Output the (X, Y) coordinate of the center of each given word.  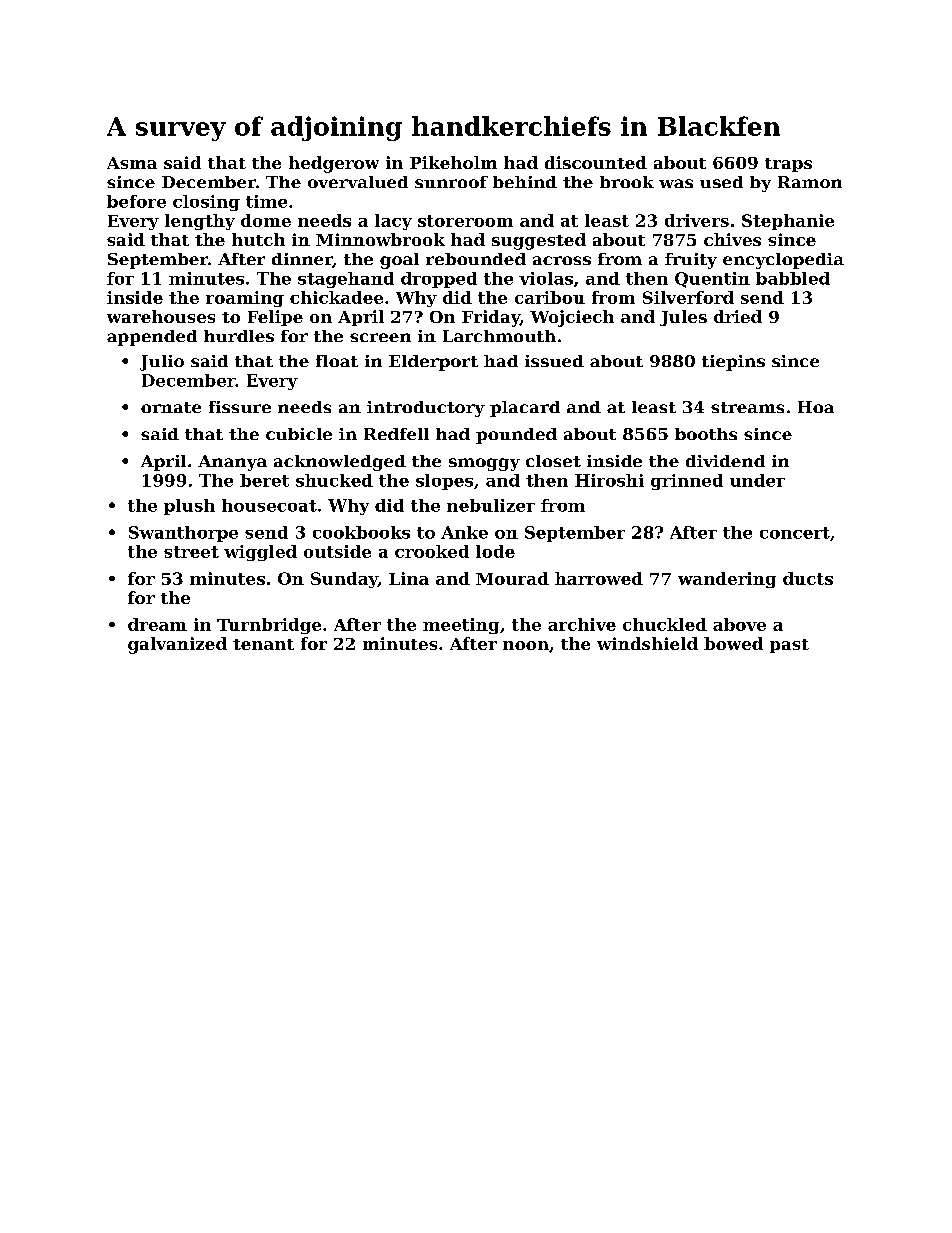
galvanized (177, 645)
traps (788, 165)
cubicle (299, 434)
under (757, 480)
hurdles (239, 336)
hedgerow (334, 164)
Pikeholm (453, 162)
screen (380, 337)
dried (738, 316)
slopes (444, 482)
